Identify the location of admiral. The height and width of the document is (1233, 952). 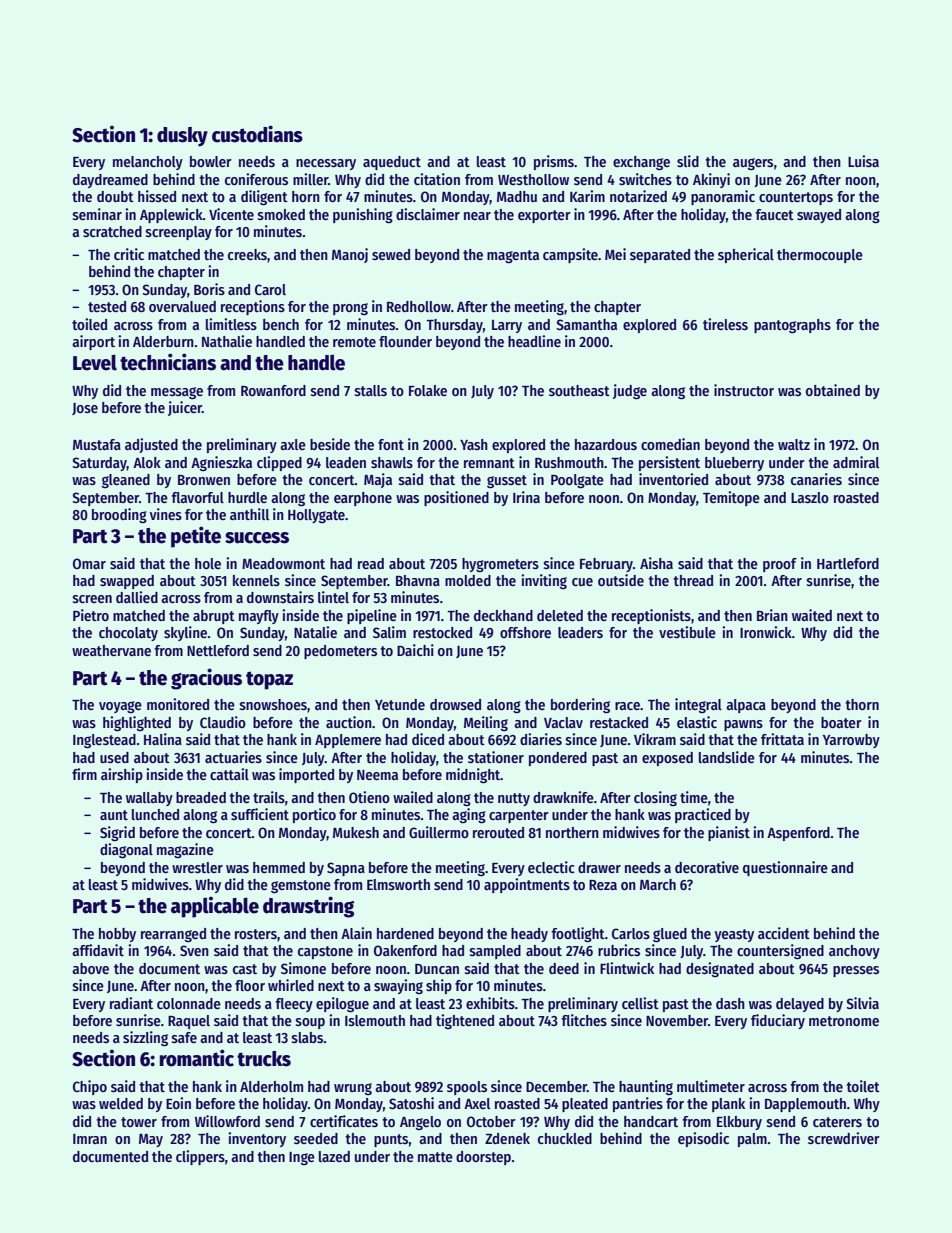
(856, 462).
